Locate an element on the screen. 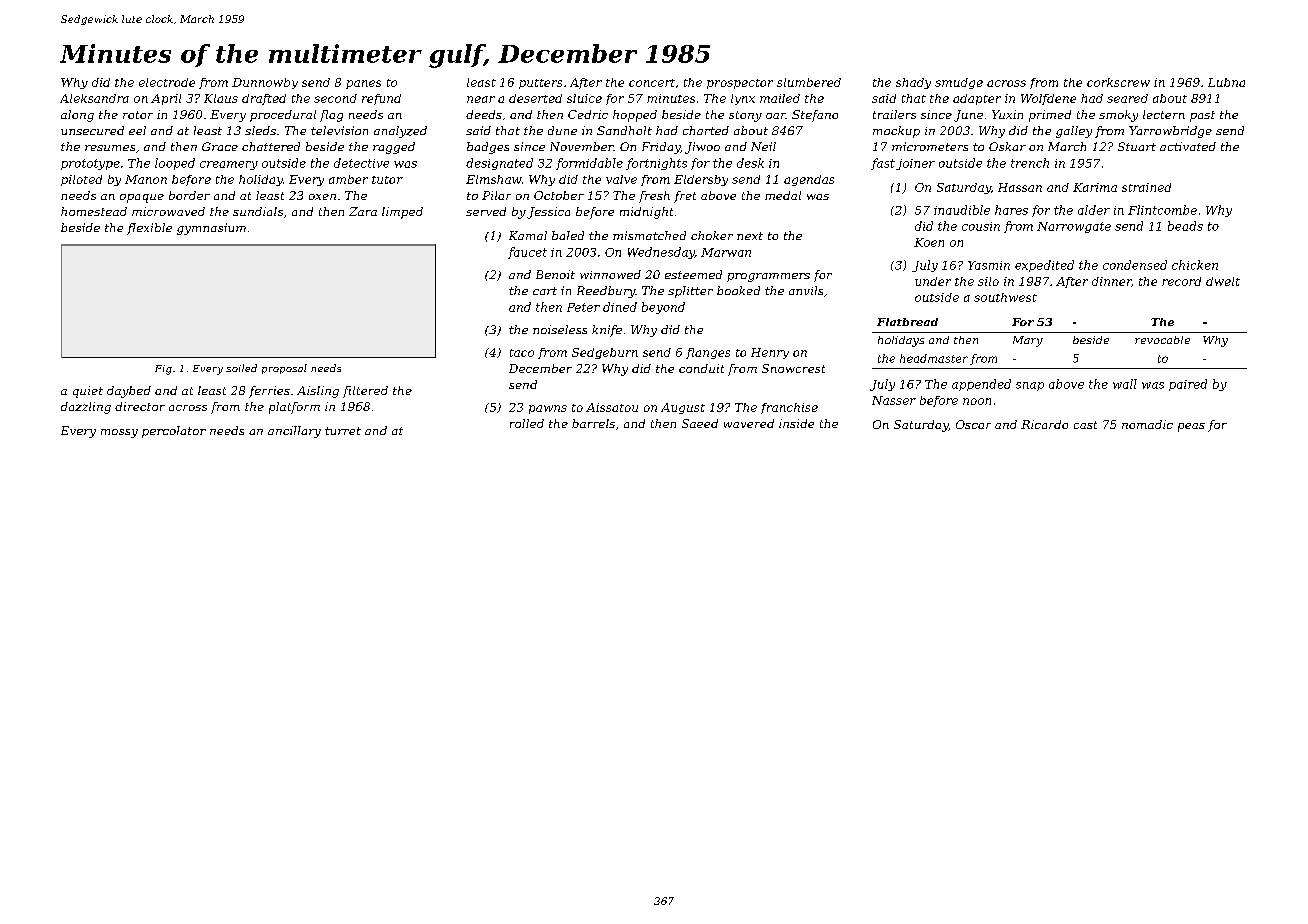 The width and height of the screenshot is (1308, 924). Yasmin is located at coordinates (989, 265).
